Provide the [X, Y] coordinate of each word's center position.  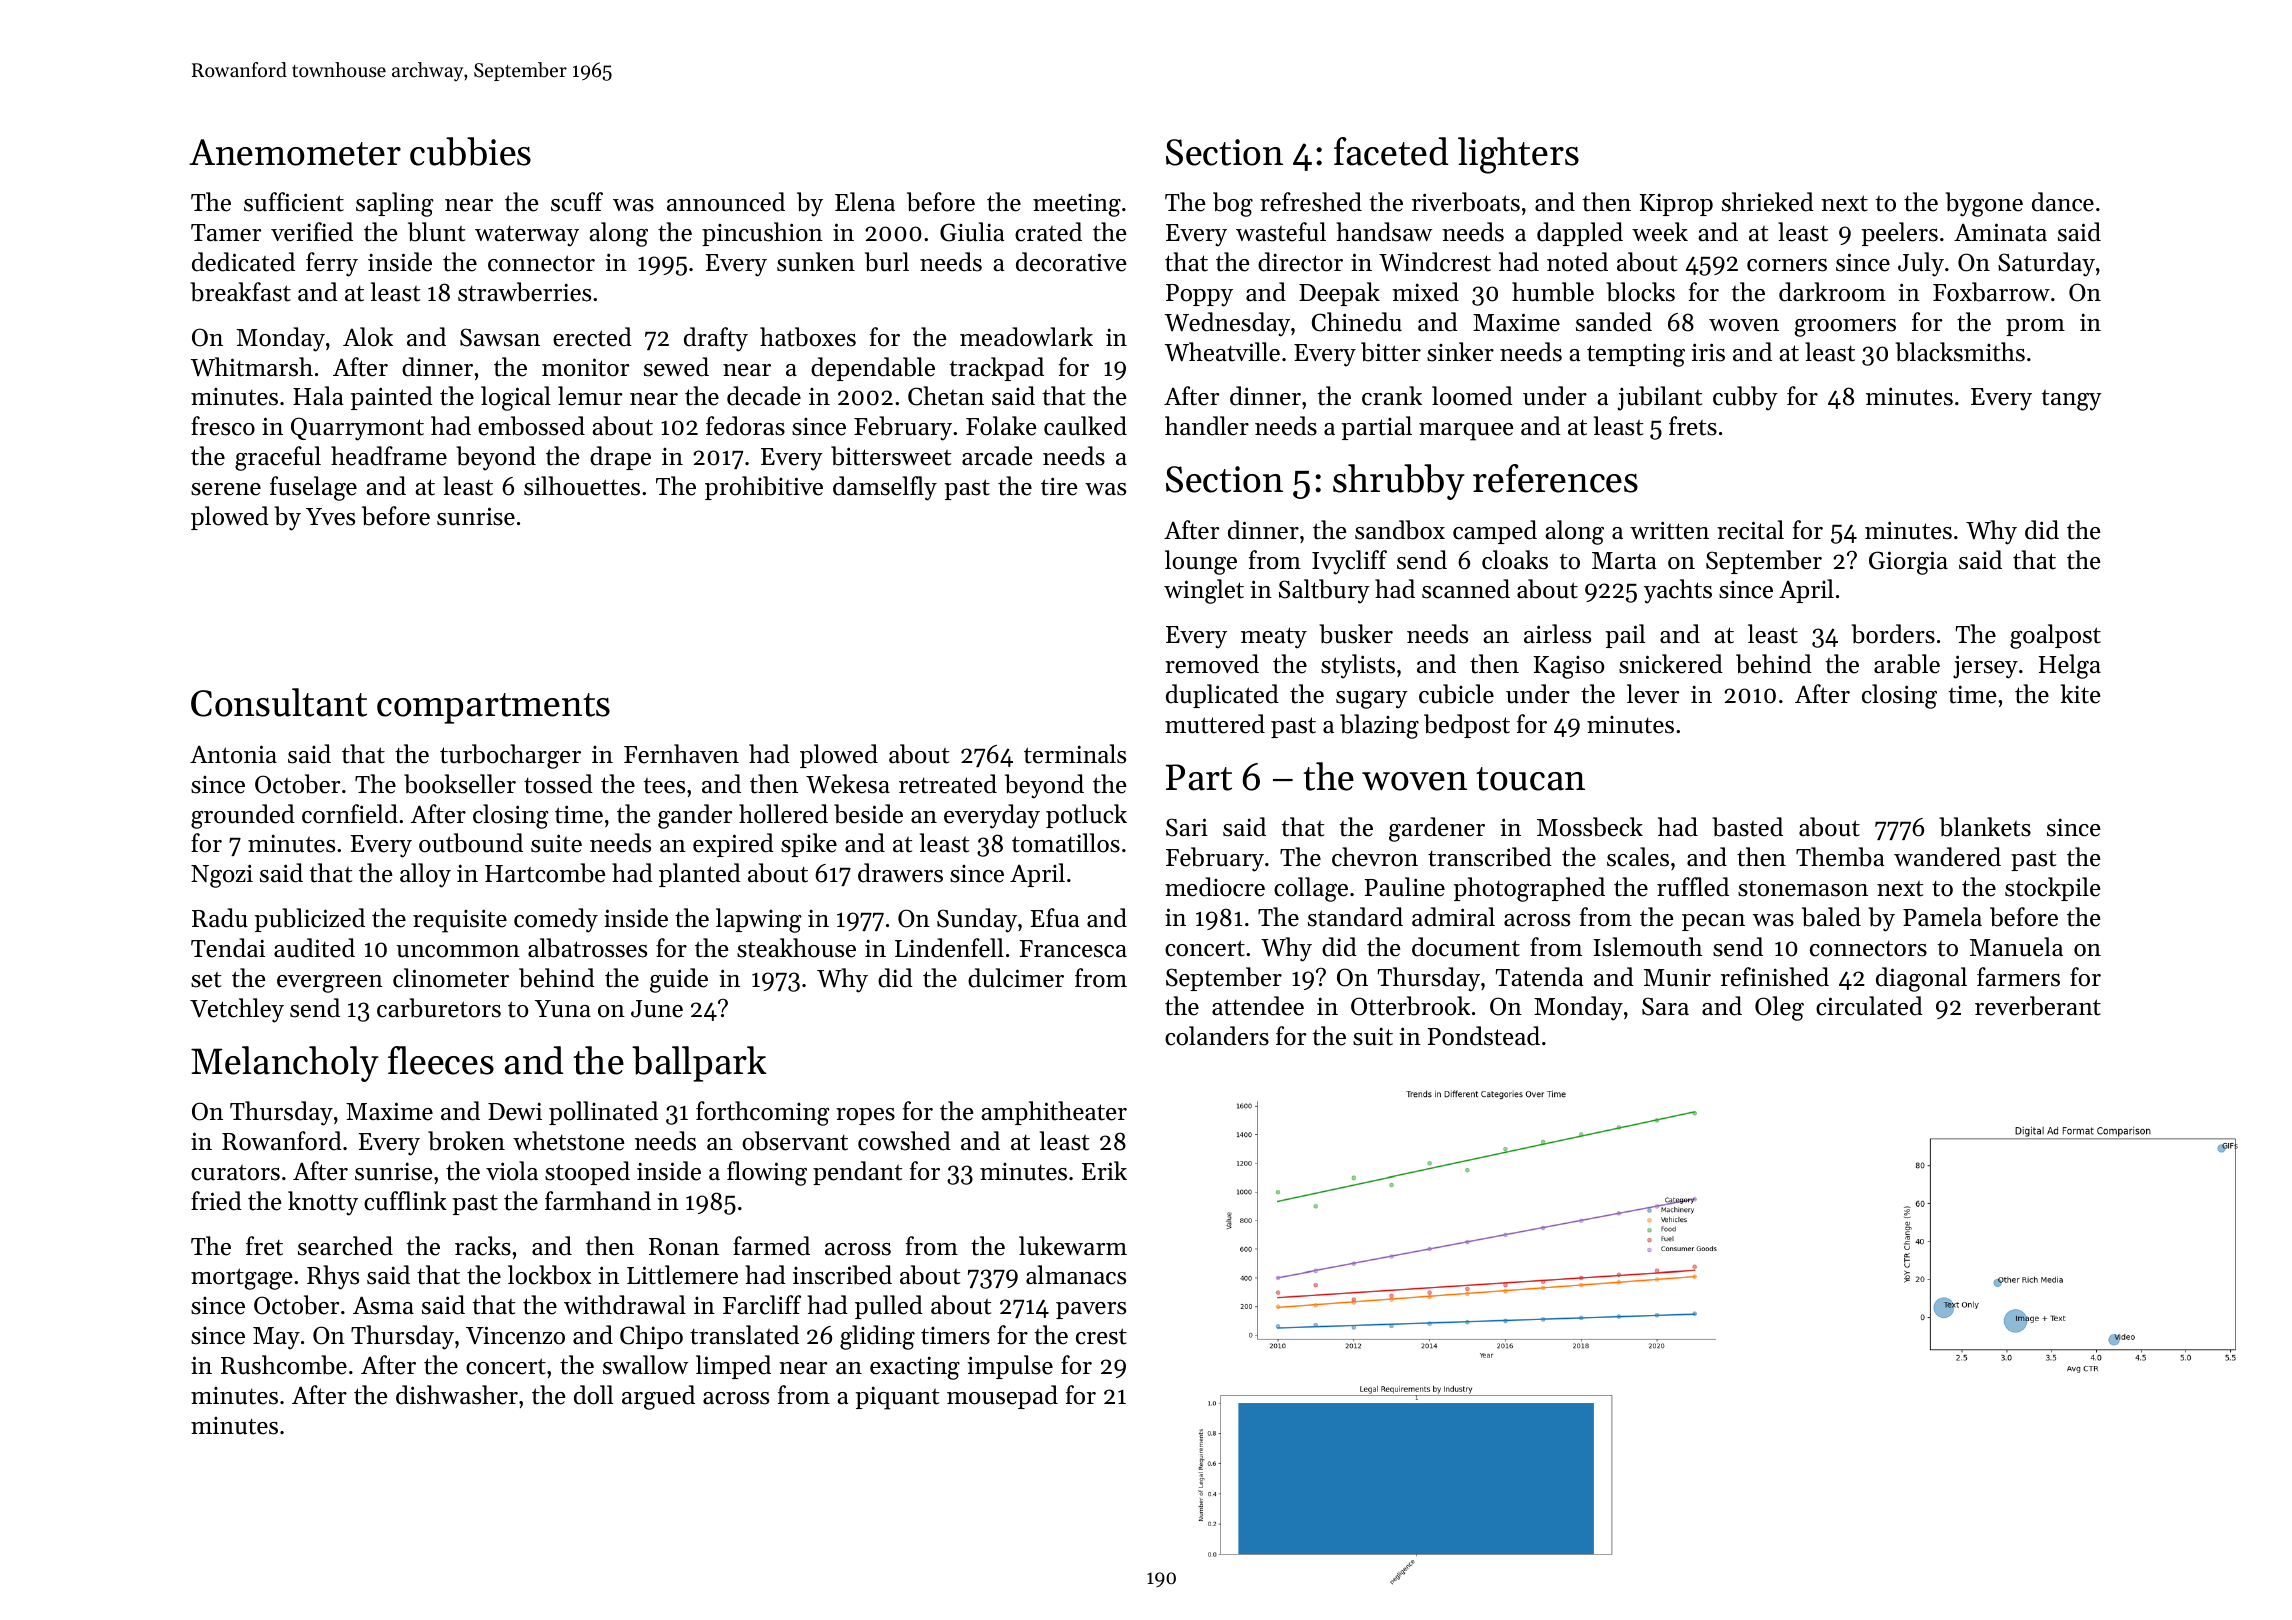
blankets [1985, 827]
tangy [2072, 400]
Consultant [279, 702]
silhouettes [582, 486]
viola [512, 1171]
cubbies [470, 151]
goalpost [2055, 636]
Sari [1187, 827]
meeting [1077, 205]
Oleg [1779, 1008]
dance [2063, 202]
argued [658, 1397]
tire [1059, 486]
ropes [865, 1116]
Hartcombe [545, 873]
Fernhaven [681, 754]
